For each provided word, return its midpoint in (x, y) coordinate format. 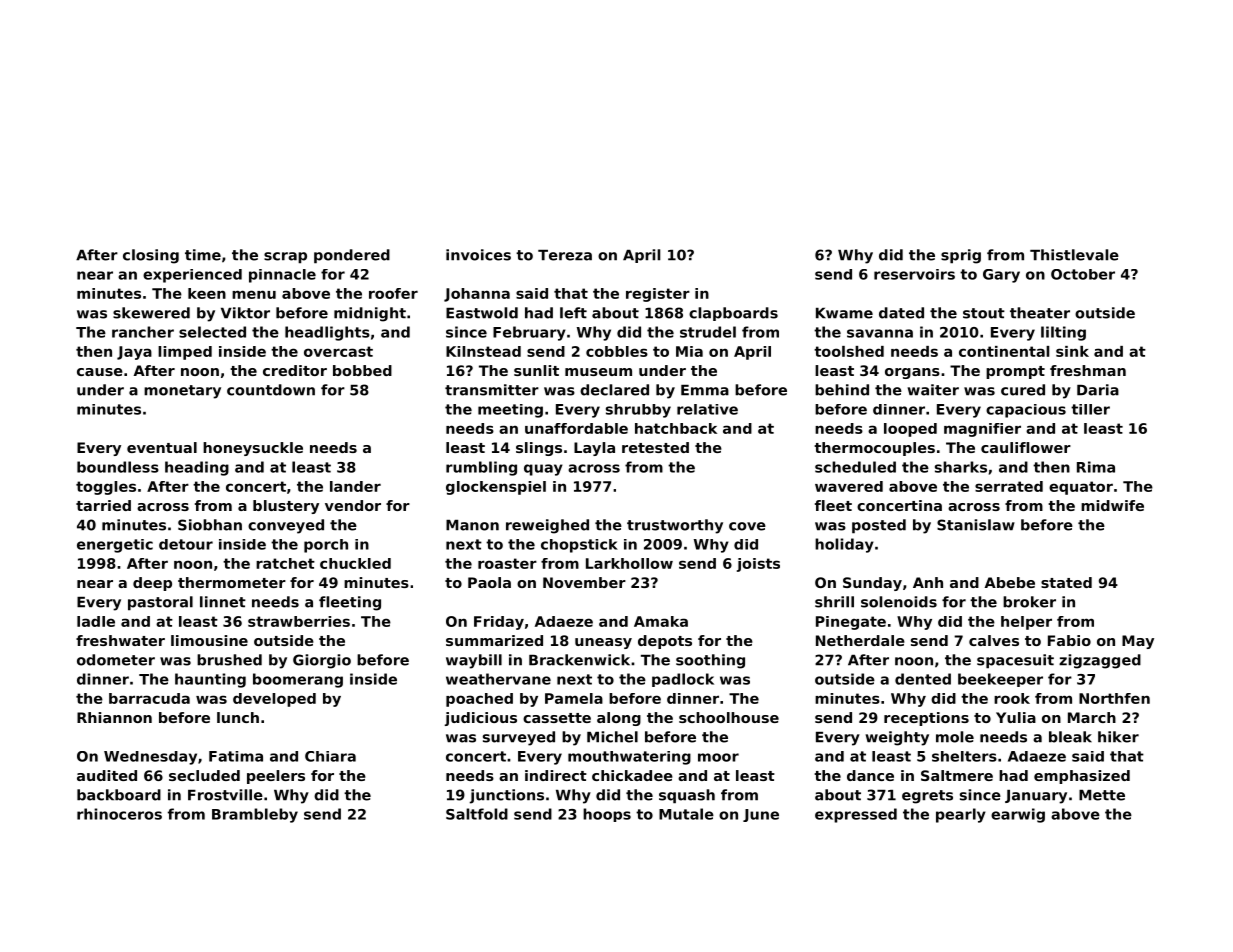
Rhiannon (114, 717)
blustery (286, 507)
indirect (556, 775)
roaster (507, 563)
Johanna (477, 295)
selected (212, 332)
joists (758, 565)
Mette (1102, 795)
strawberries (299, 621)
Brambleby (255, 815)
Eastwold (482, 313)
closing (151, 256)
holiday (844, 545)
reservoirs (914, 274)
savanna (880, 333)
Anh (928, 582)
